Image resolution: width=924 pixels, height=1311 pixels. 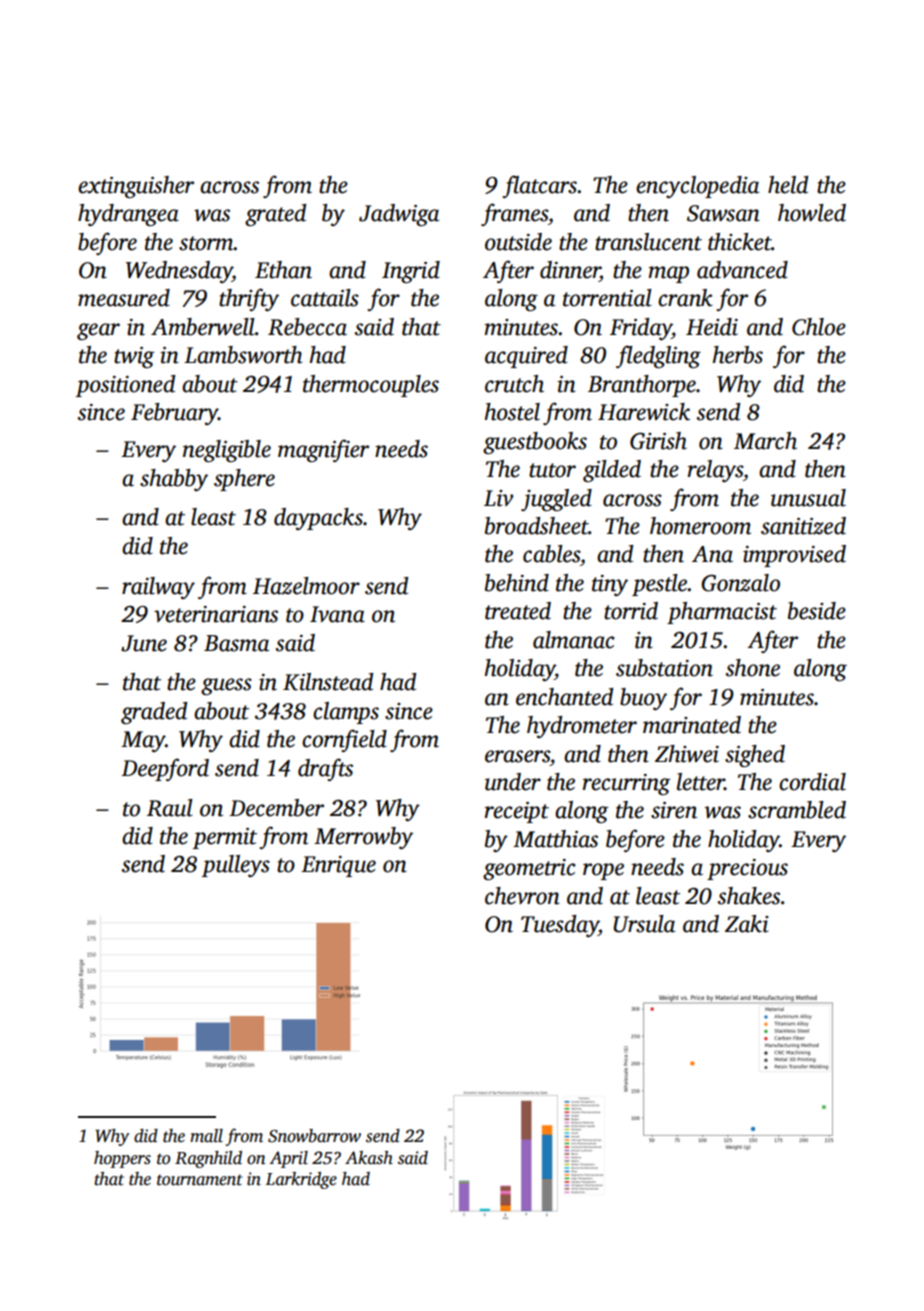 What do you see at coordinates (794, 556) in the document?
I see `improvised` at bounding box center [794, 556].
